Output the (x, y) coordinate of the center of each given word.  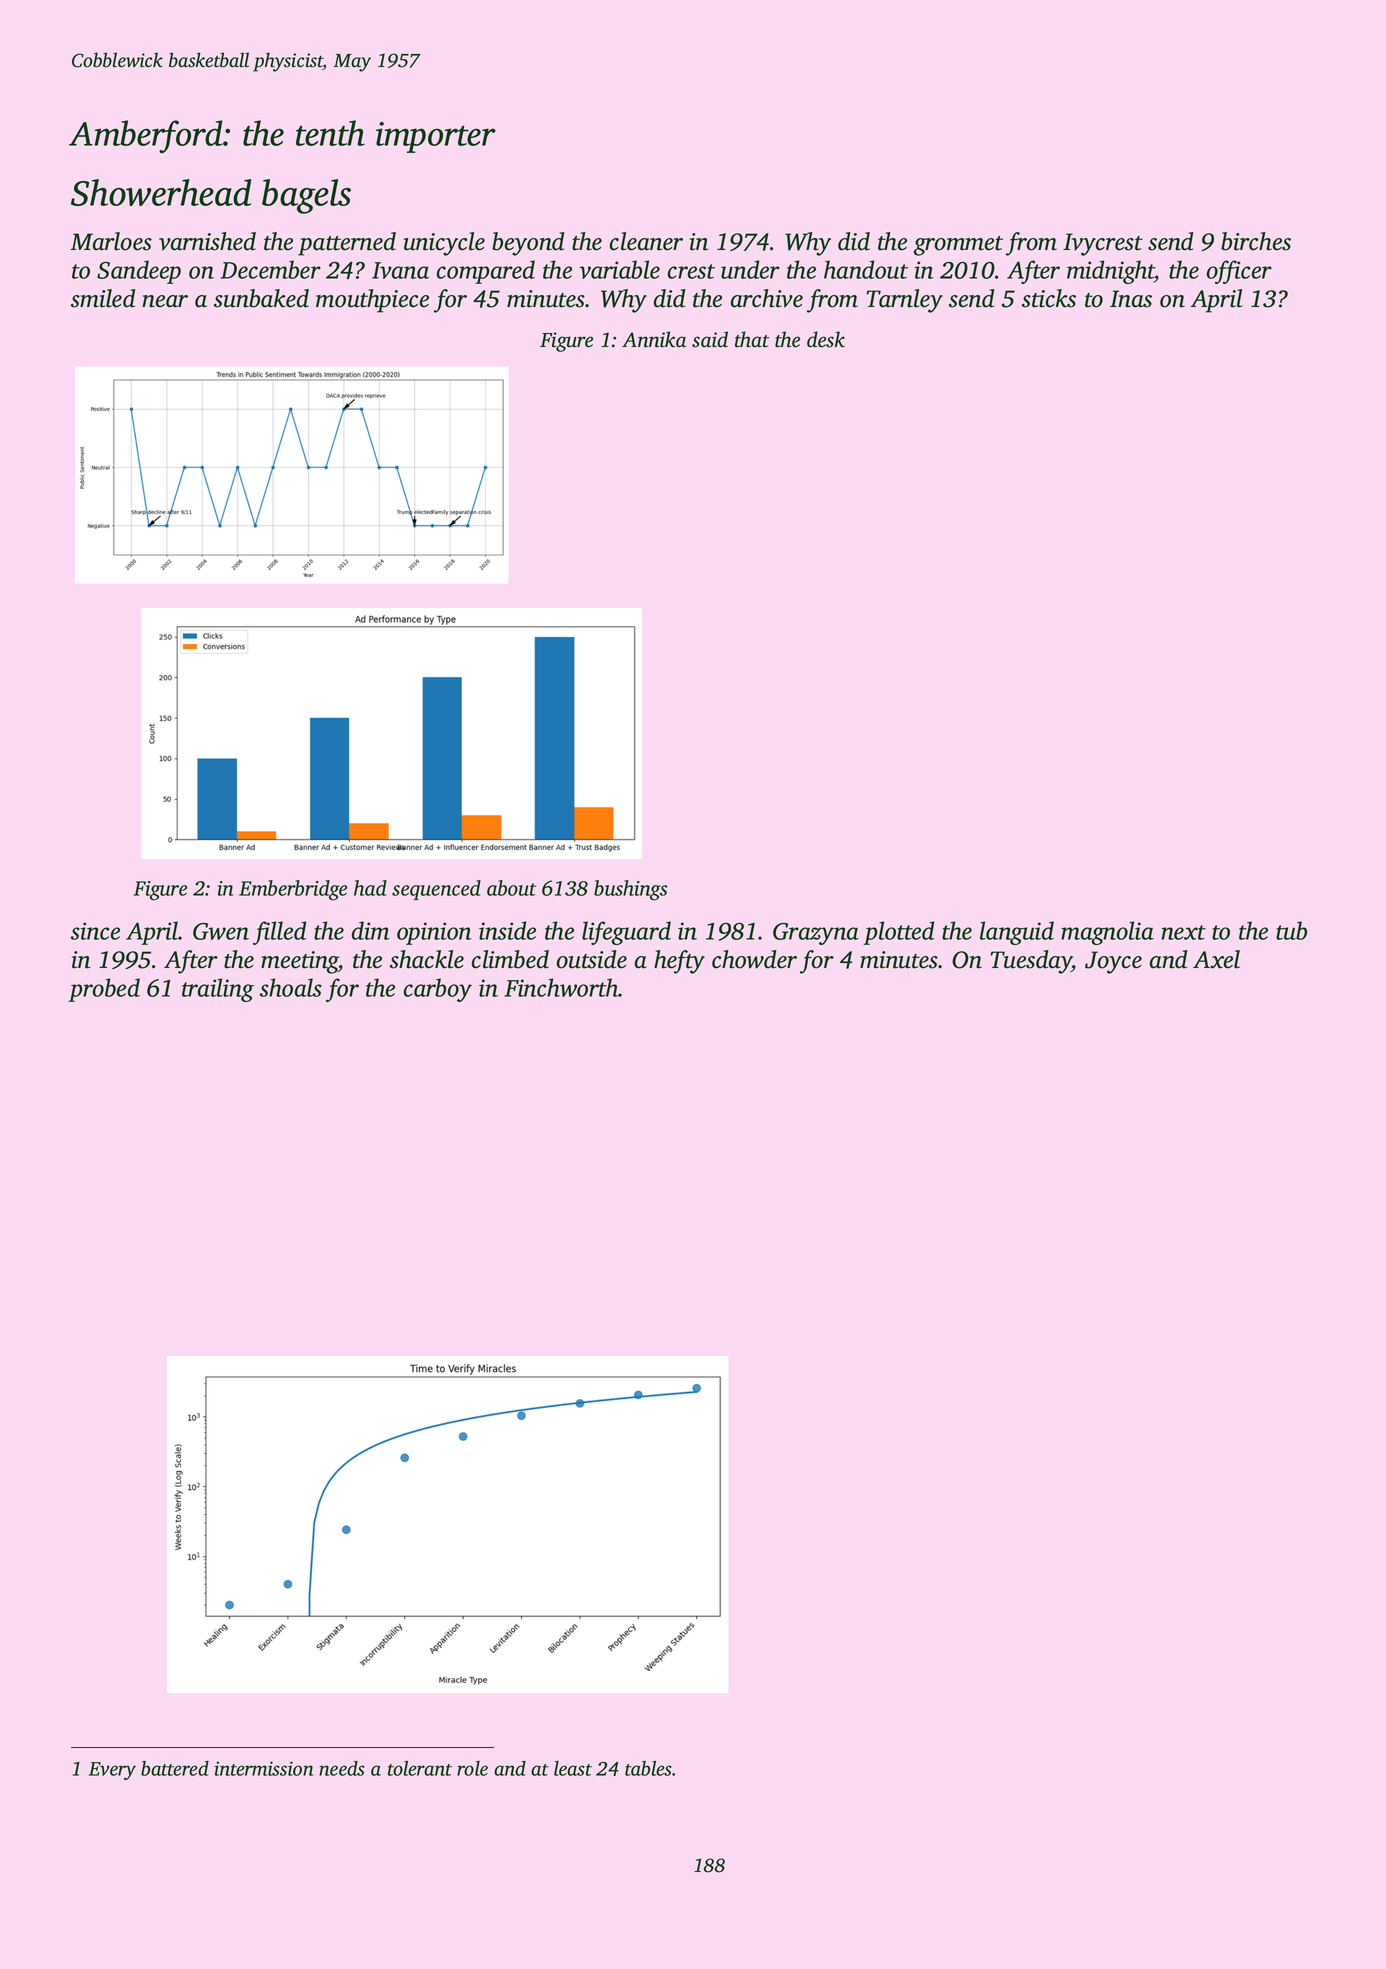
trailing (218, 990)
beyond (528, 244)
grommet (958, 246)
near (165, 301)
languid (1017, 933)
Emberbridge (293, 890)
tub (1291, 930)
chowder (754, 959)
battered (175, 1768)
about (511, 888)
